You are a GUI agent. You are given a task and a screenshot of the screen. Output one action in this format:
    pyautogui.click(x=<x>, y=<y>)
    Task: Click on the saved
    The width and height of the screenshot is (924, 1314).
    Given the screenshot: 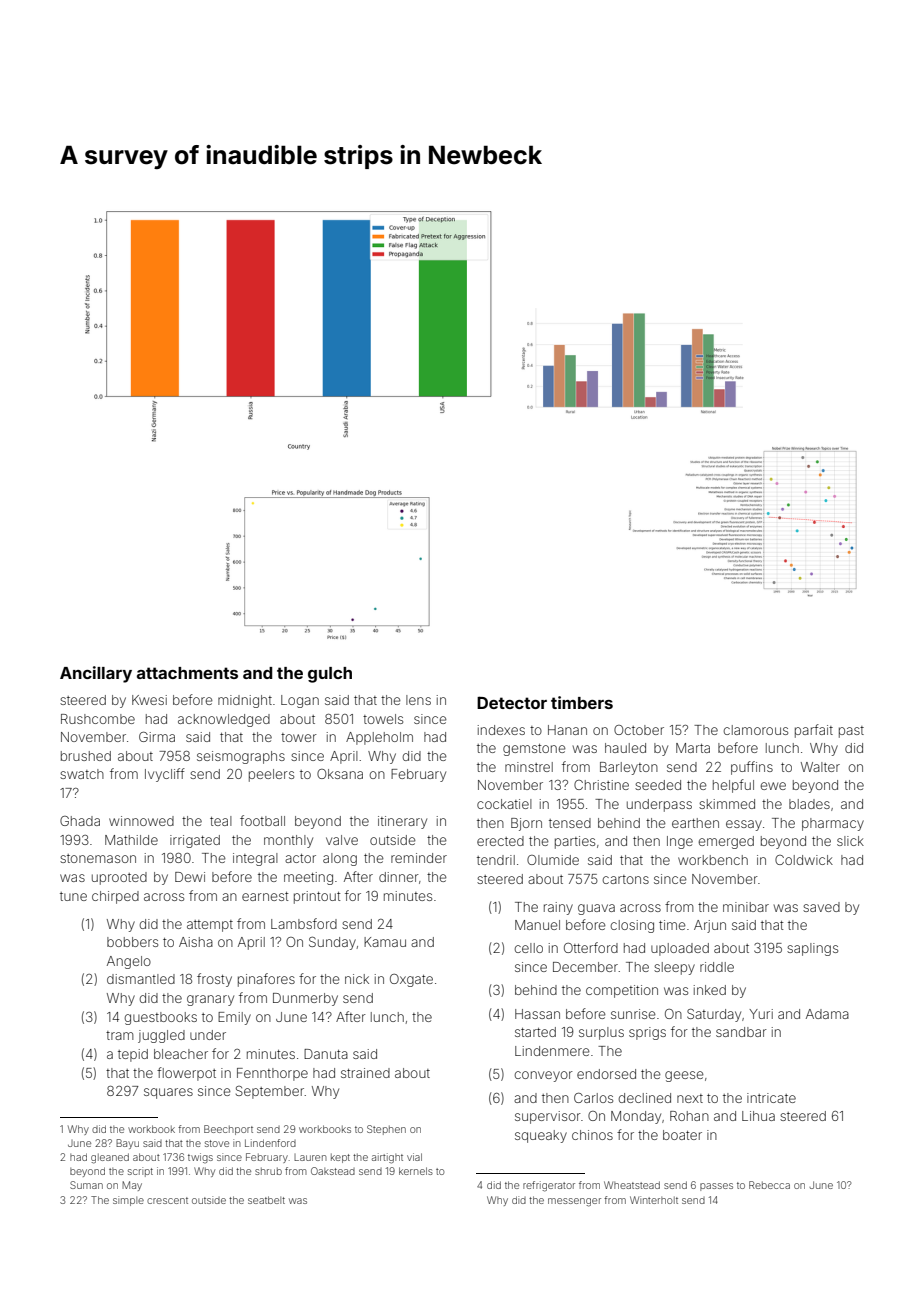 What is the action you would take?
    pyautogui.click(x=821, y=907)
